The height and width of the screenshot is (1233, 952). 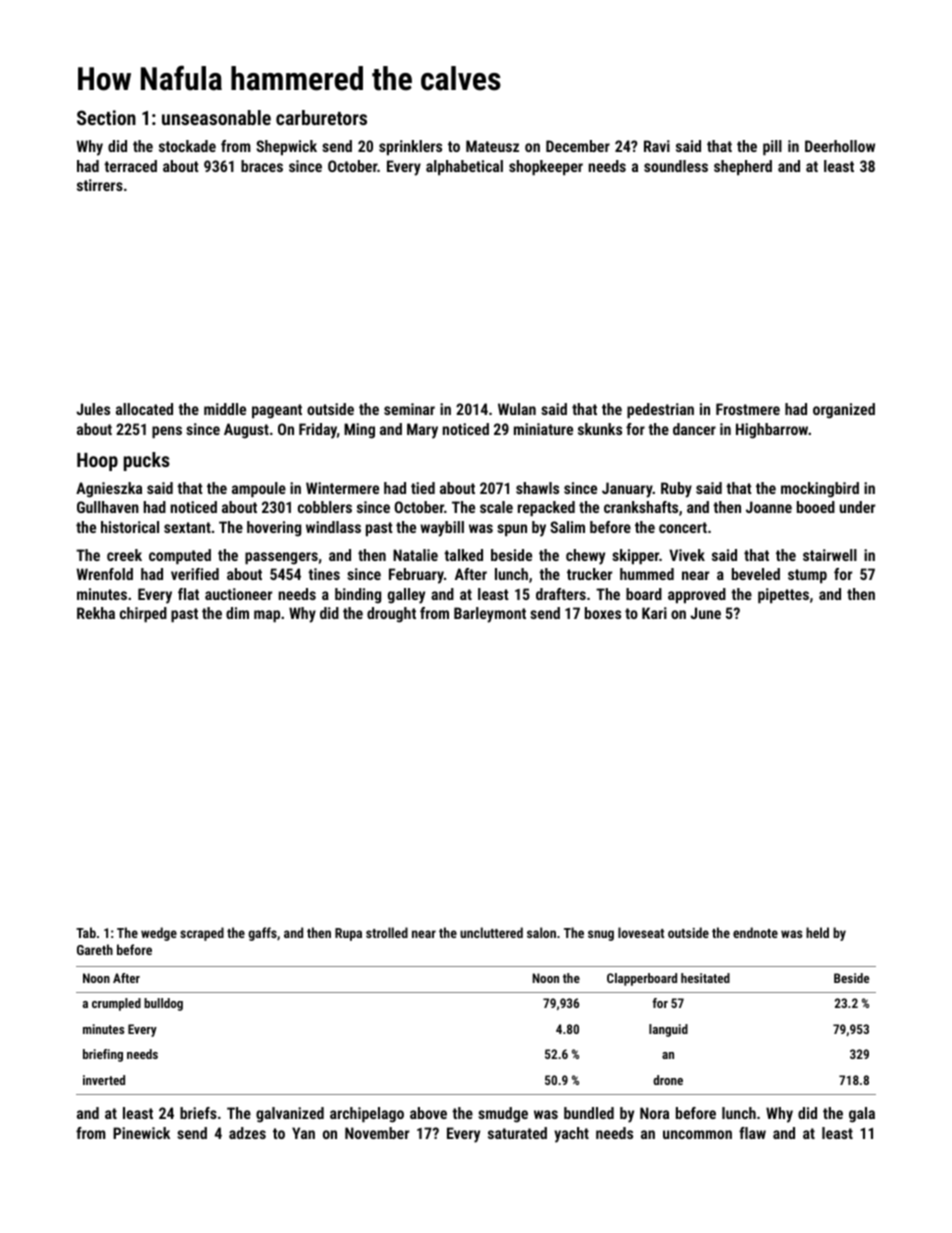 What do you see at coordinates (491, 932) in the screenshot?
I see `uncluttered` at bounding box center [491, 932].
